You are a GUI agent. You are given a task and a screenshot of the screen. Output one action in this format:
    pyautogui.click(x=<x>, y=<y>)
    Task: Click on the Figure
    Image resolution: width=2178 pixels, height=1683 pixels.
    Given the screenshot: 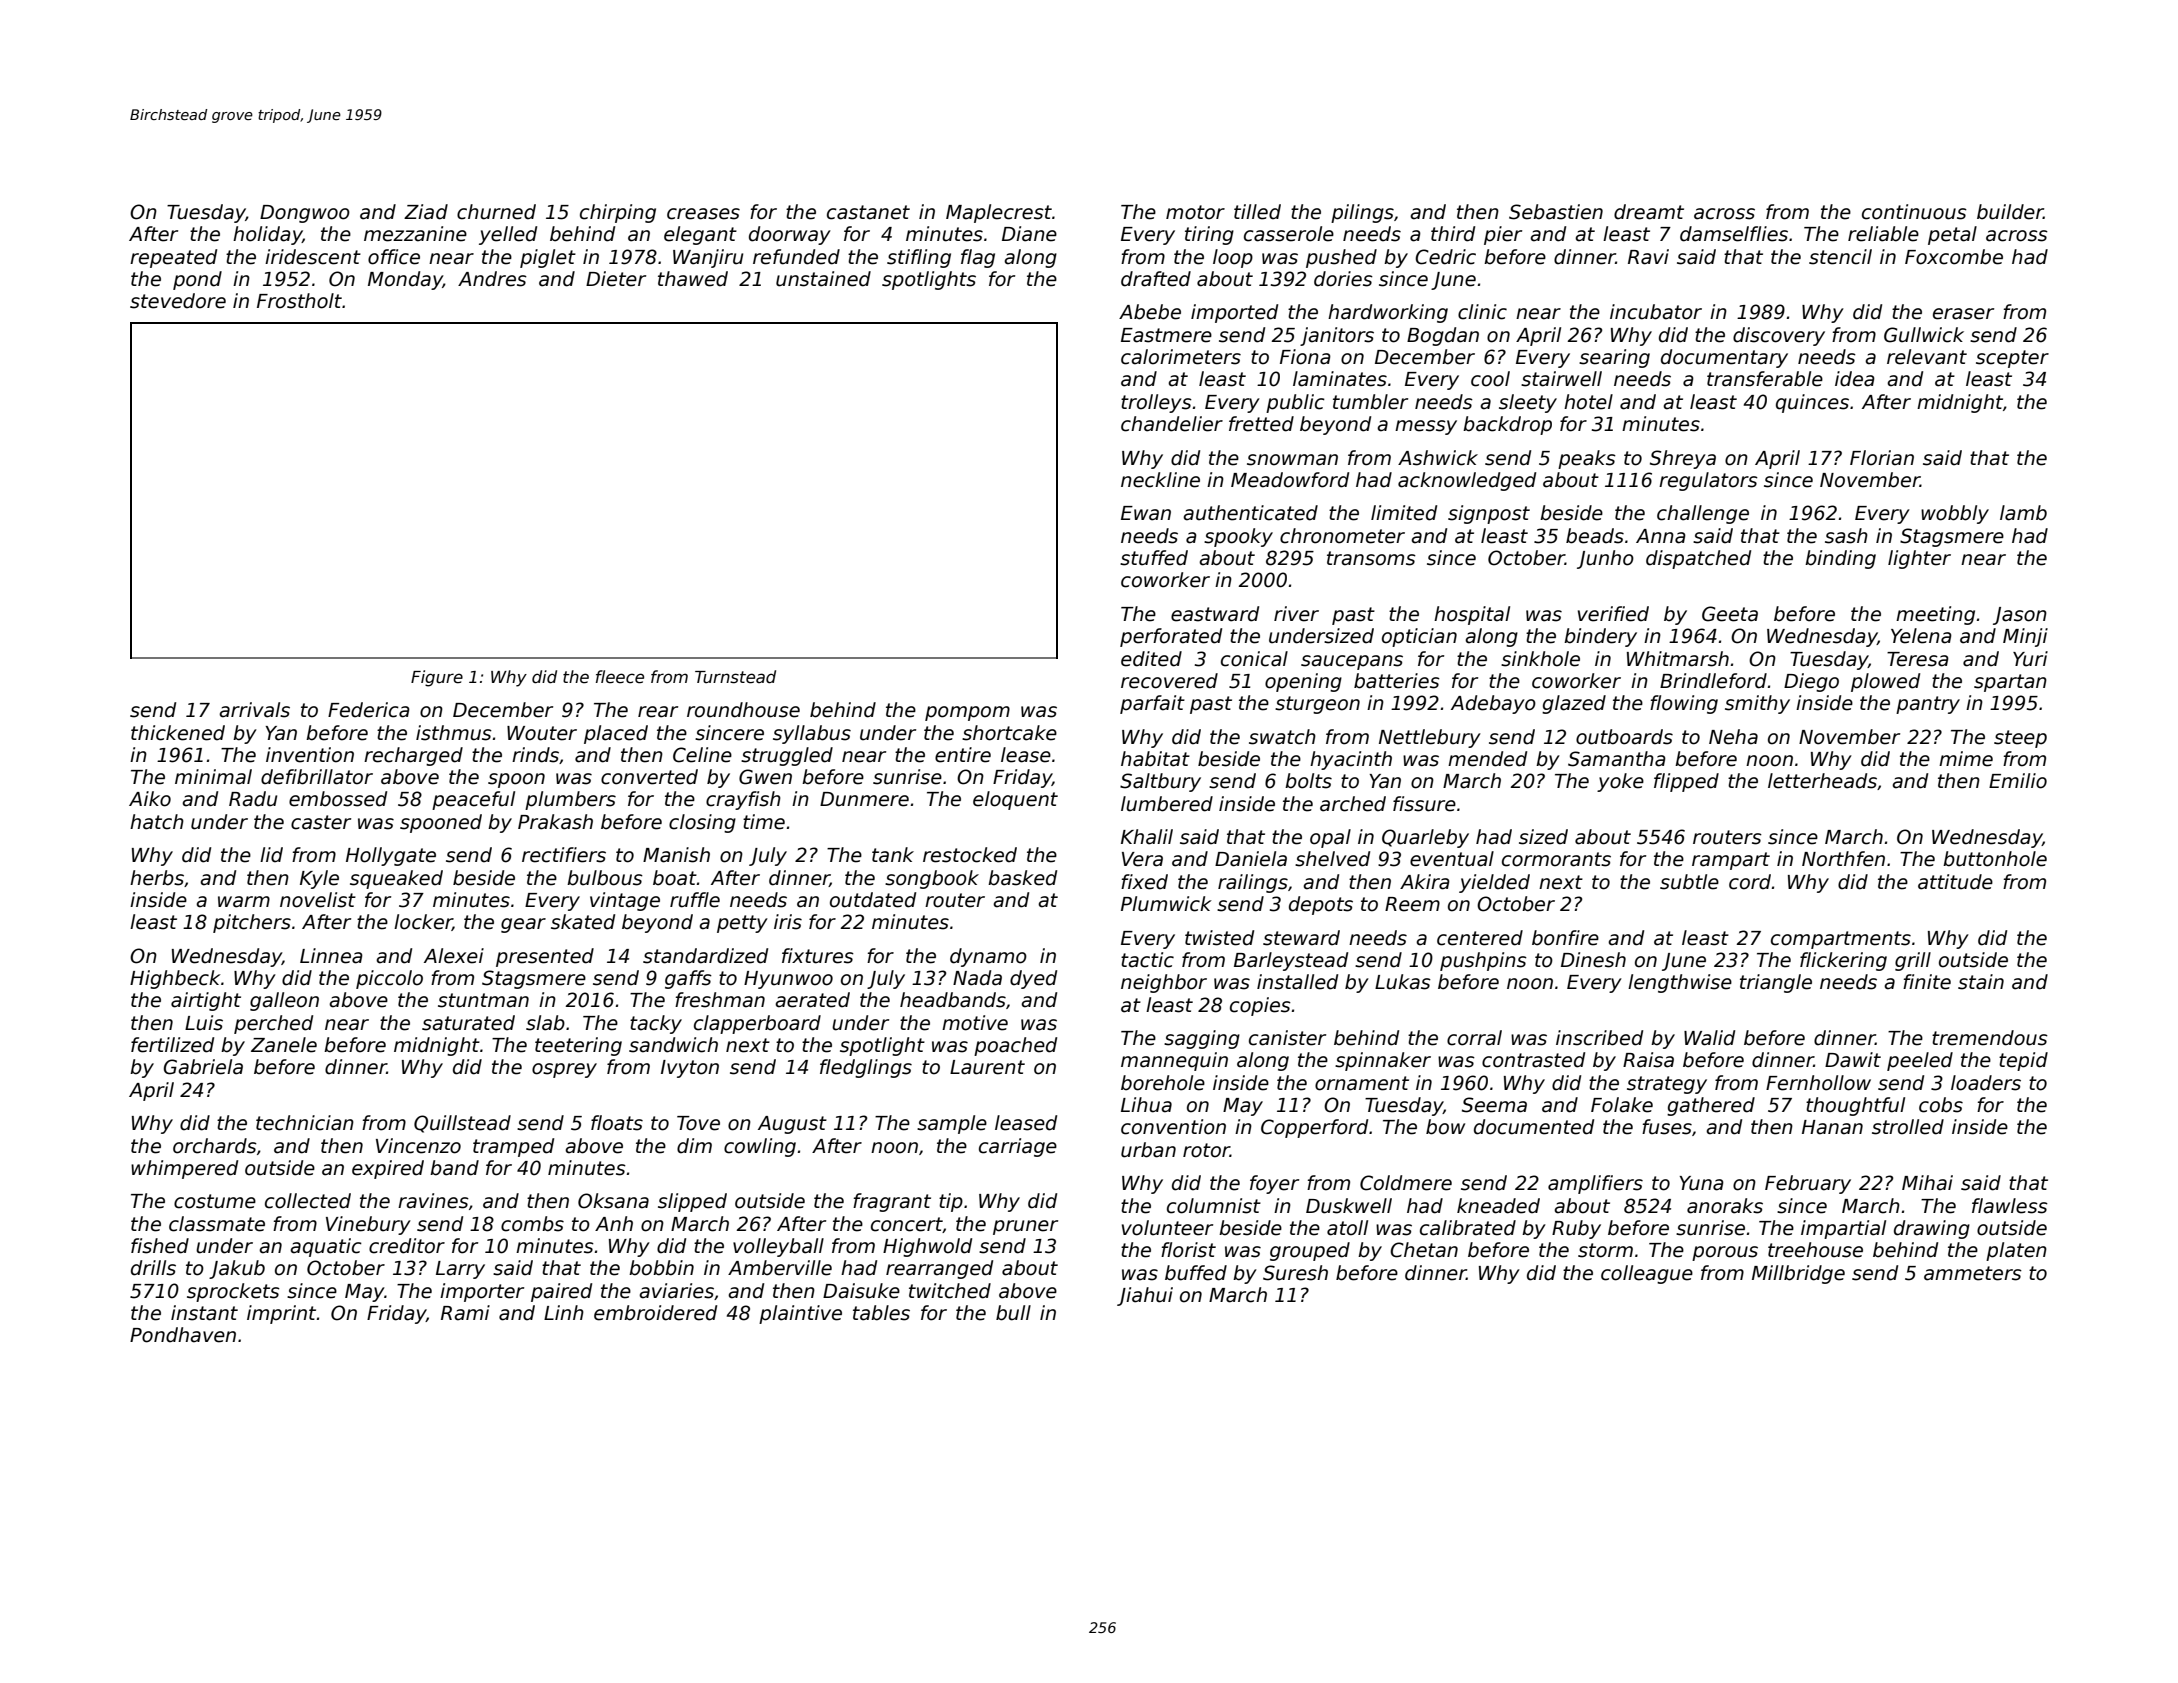 What is the action you would take?
    pyautogui.click(x=437, y=678)
